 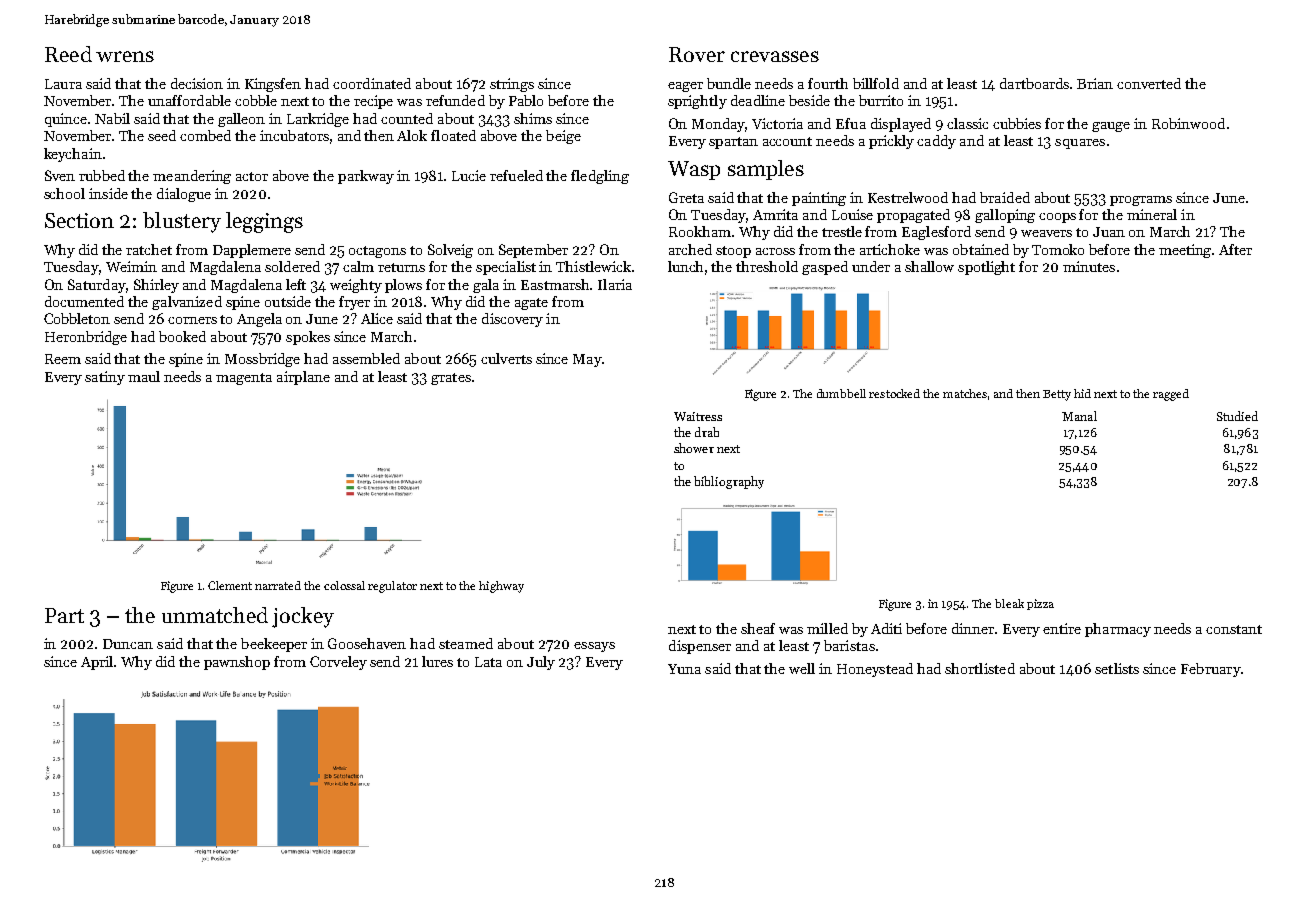 What do you see at coordinates (1095, 83) in the screenshot?
I see `Brian` at bounding box center [1095, 83].
